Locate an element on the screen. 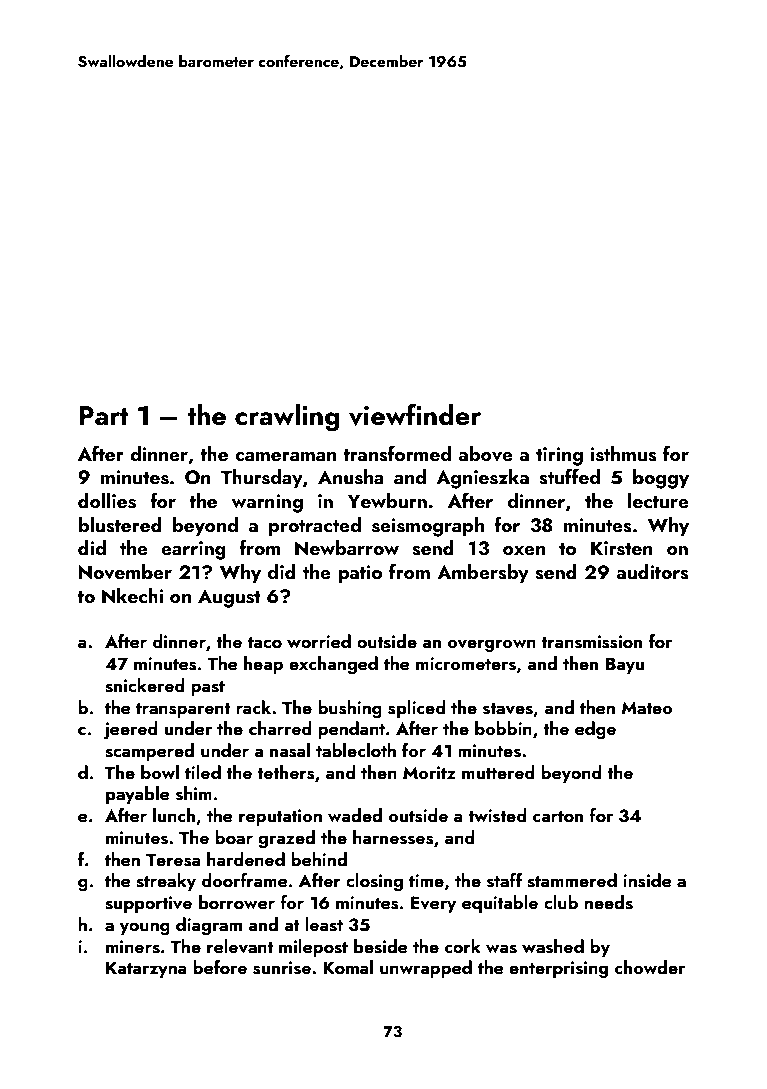 This screenshot has height=1089, width=767. enterprising is located at coordinates (558, 969).
